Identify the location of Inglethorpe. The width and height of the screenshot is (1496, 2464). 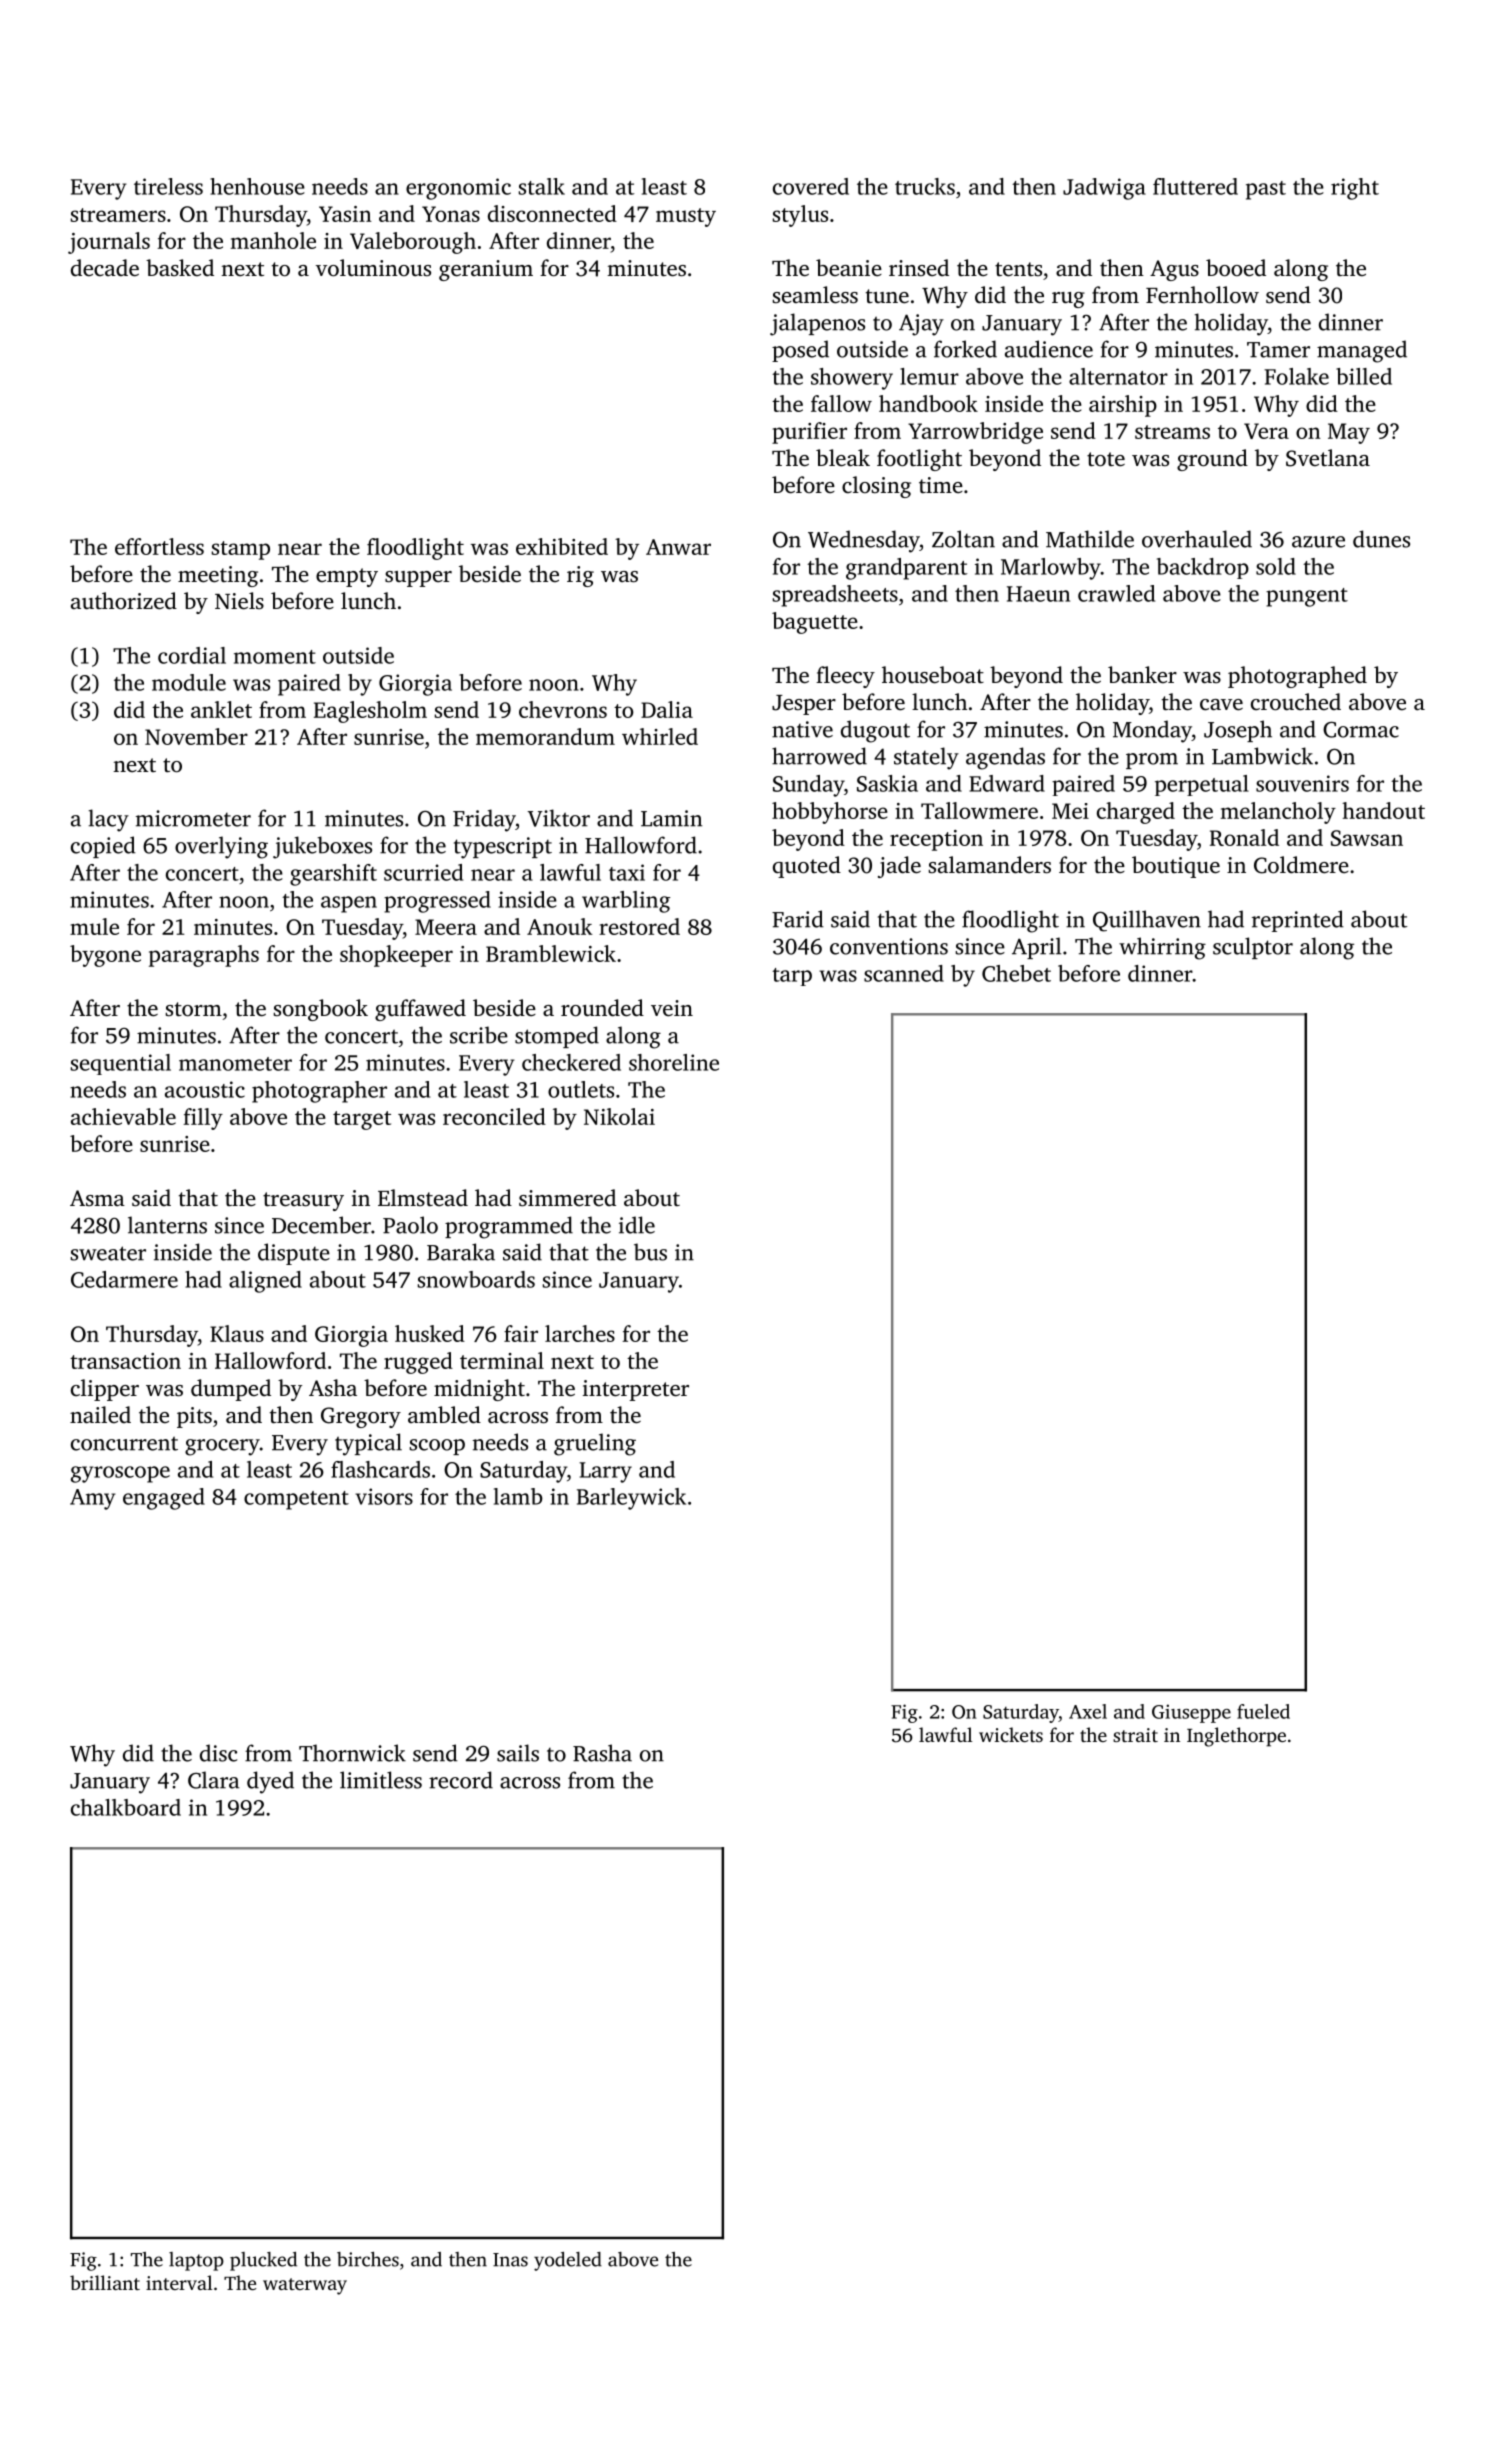
(1236, 1737).
